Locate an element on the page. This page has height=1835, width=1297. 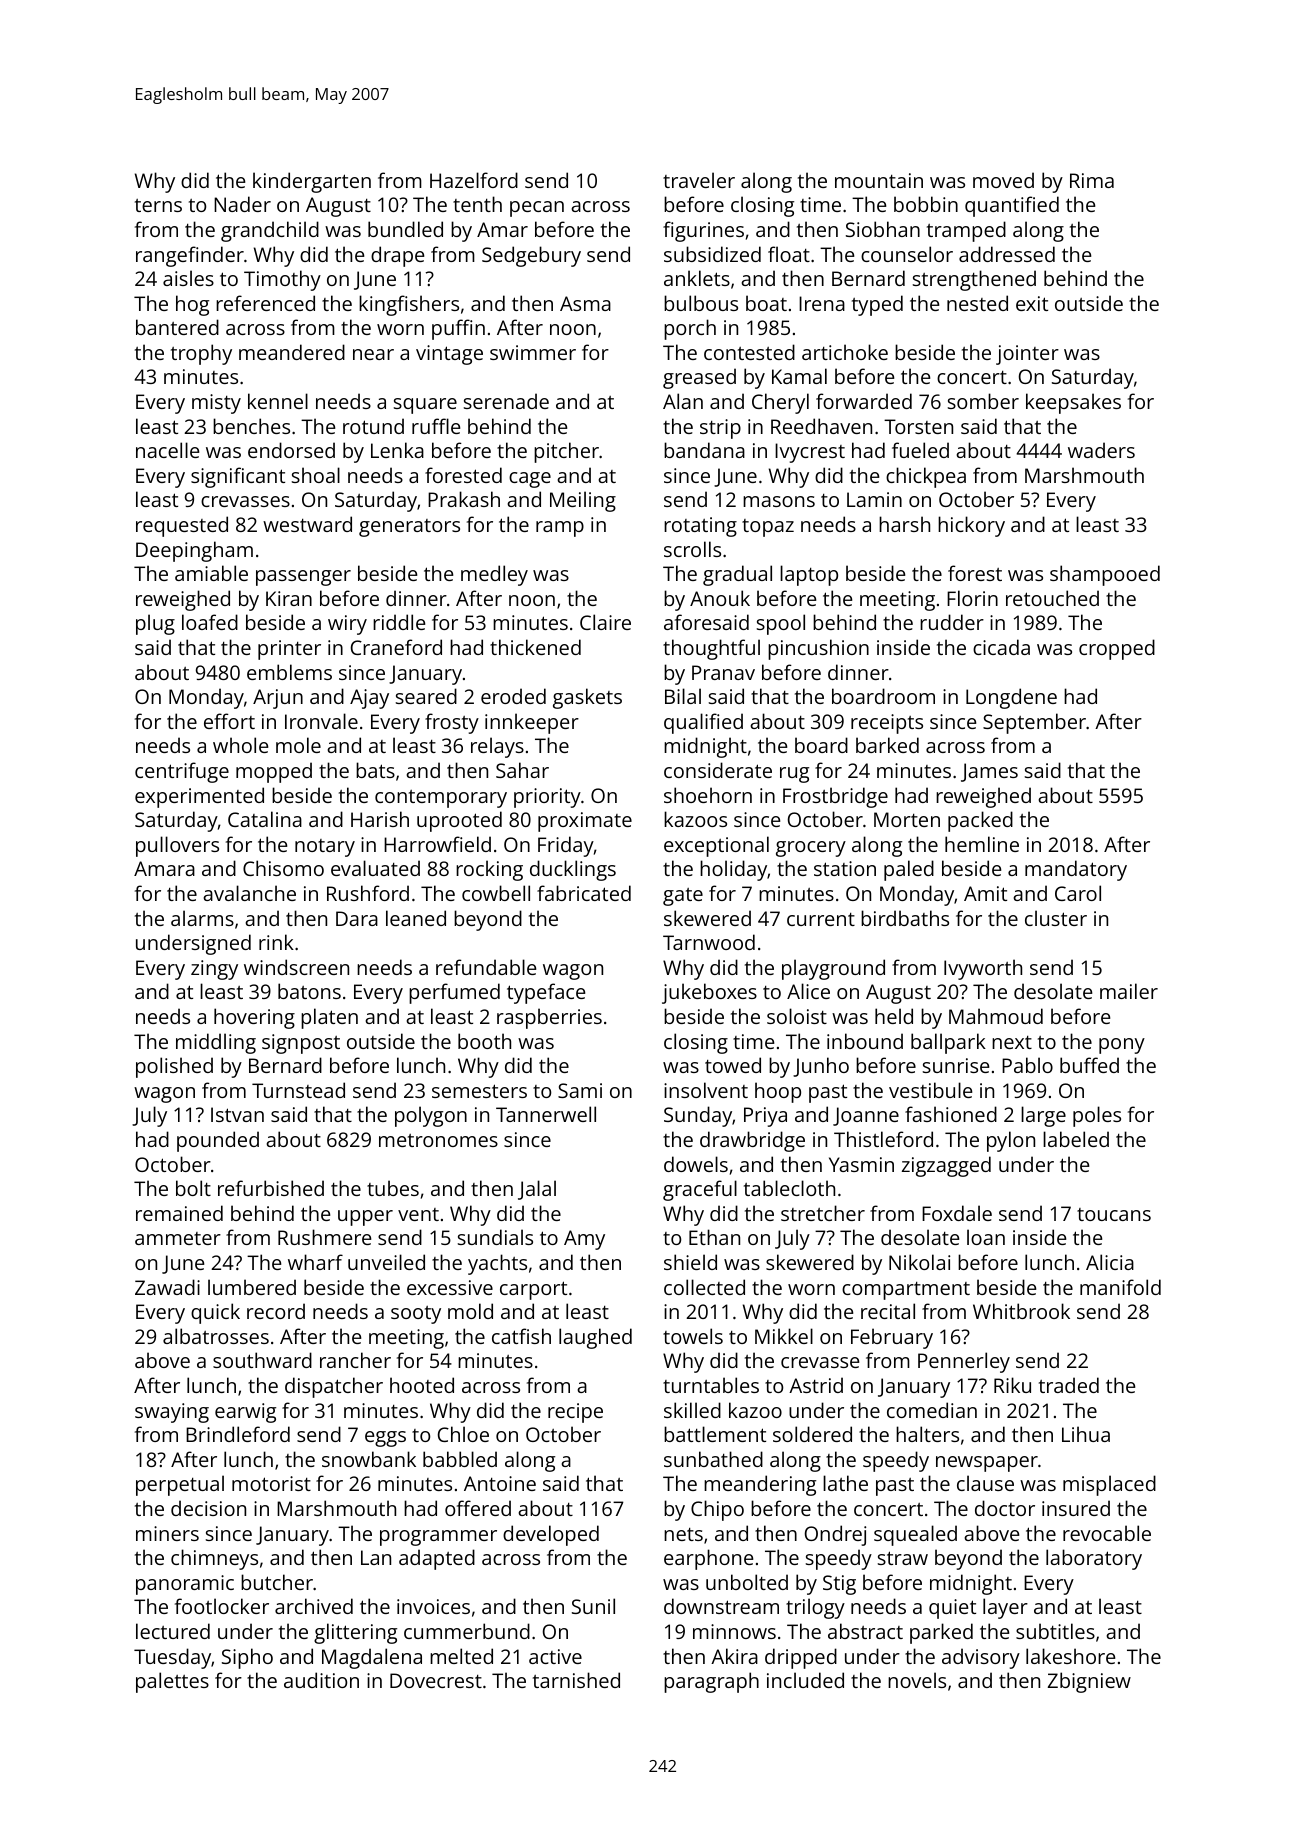
Sunday is located at coordinates (698, 1116).
